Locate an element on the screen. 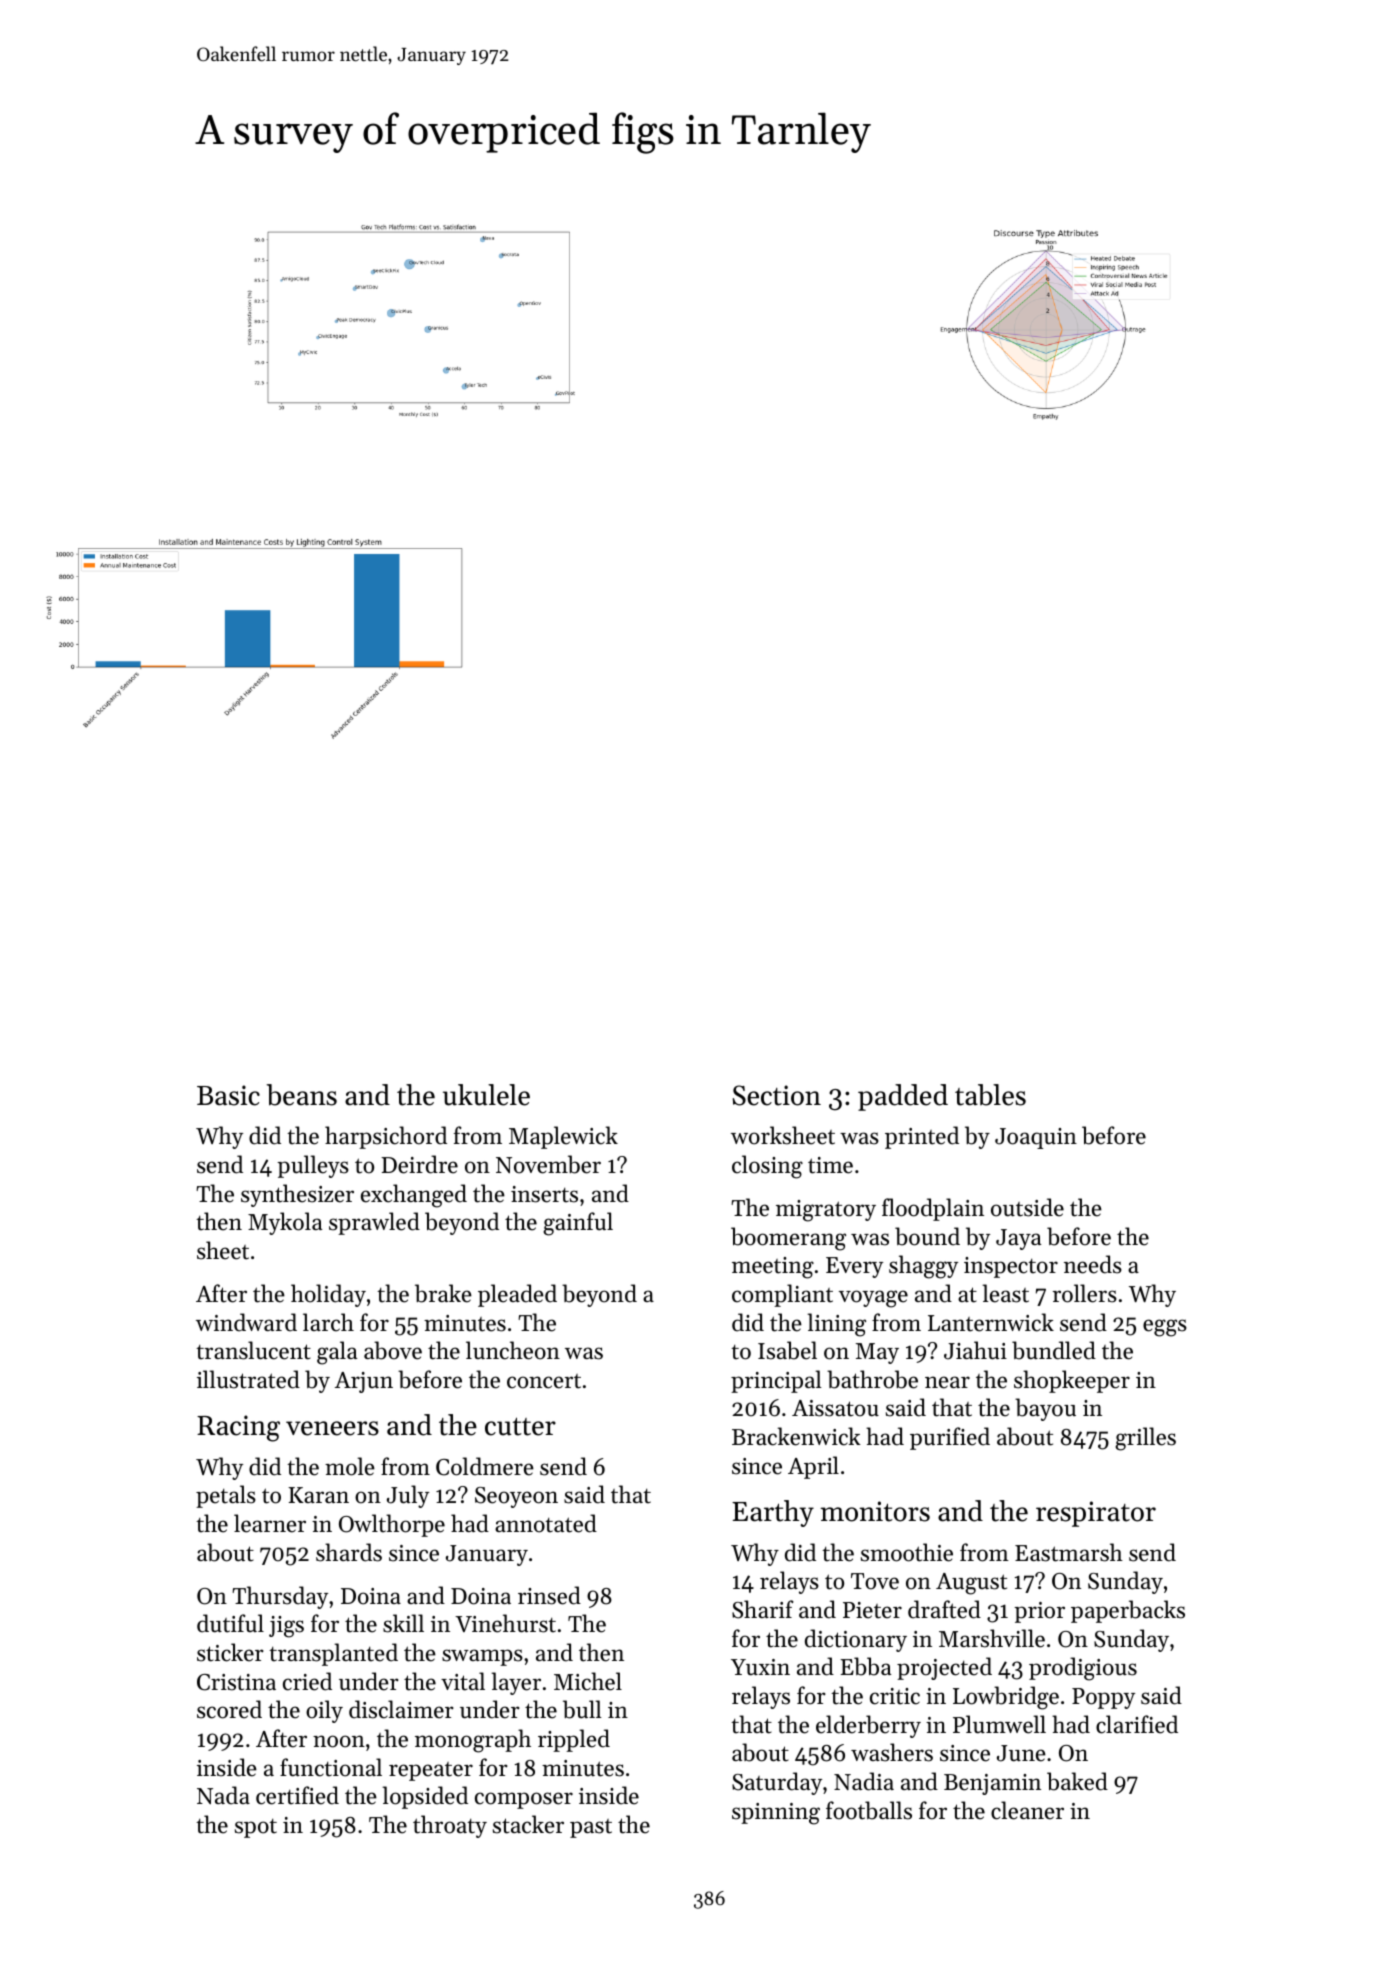 This screenshot has height=1969, width=1386. jigs is located at coordinates (286, 1627).
